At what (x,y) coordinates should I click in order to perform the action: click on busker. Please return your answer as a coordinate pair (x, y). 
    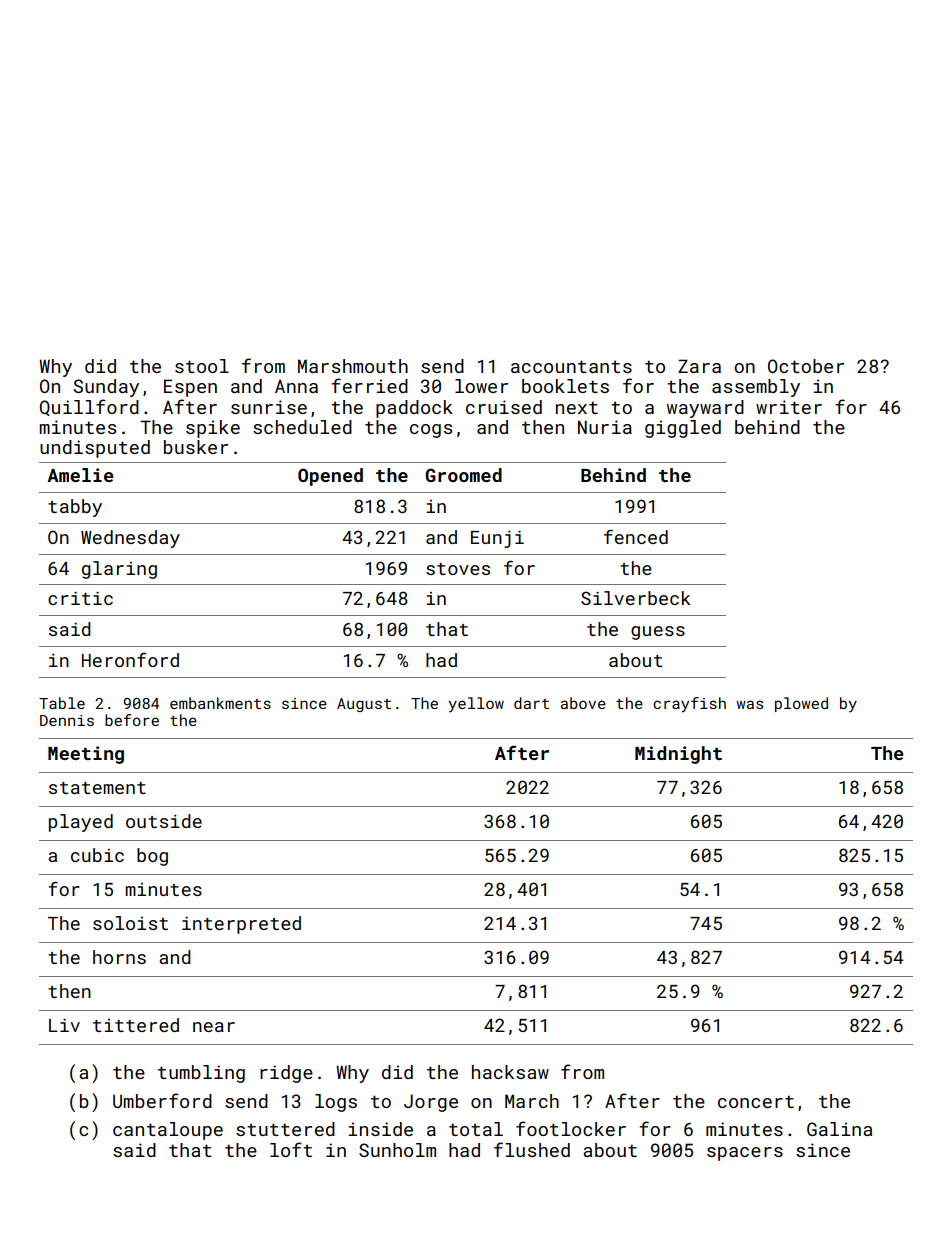
    Looking at the image, I should click on (196, 447).
